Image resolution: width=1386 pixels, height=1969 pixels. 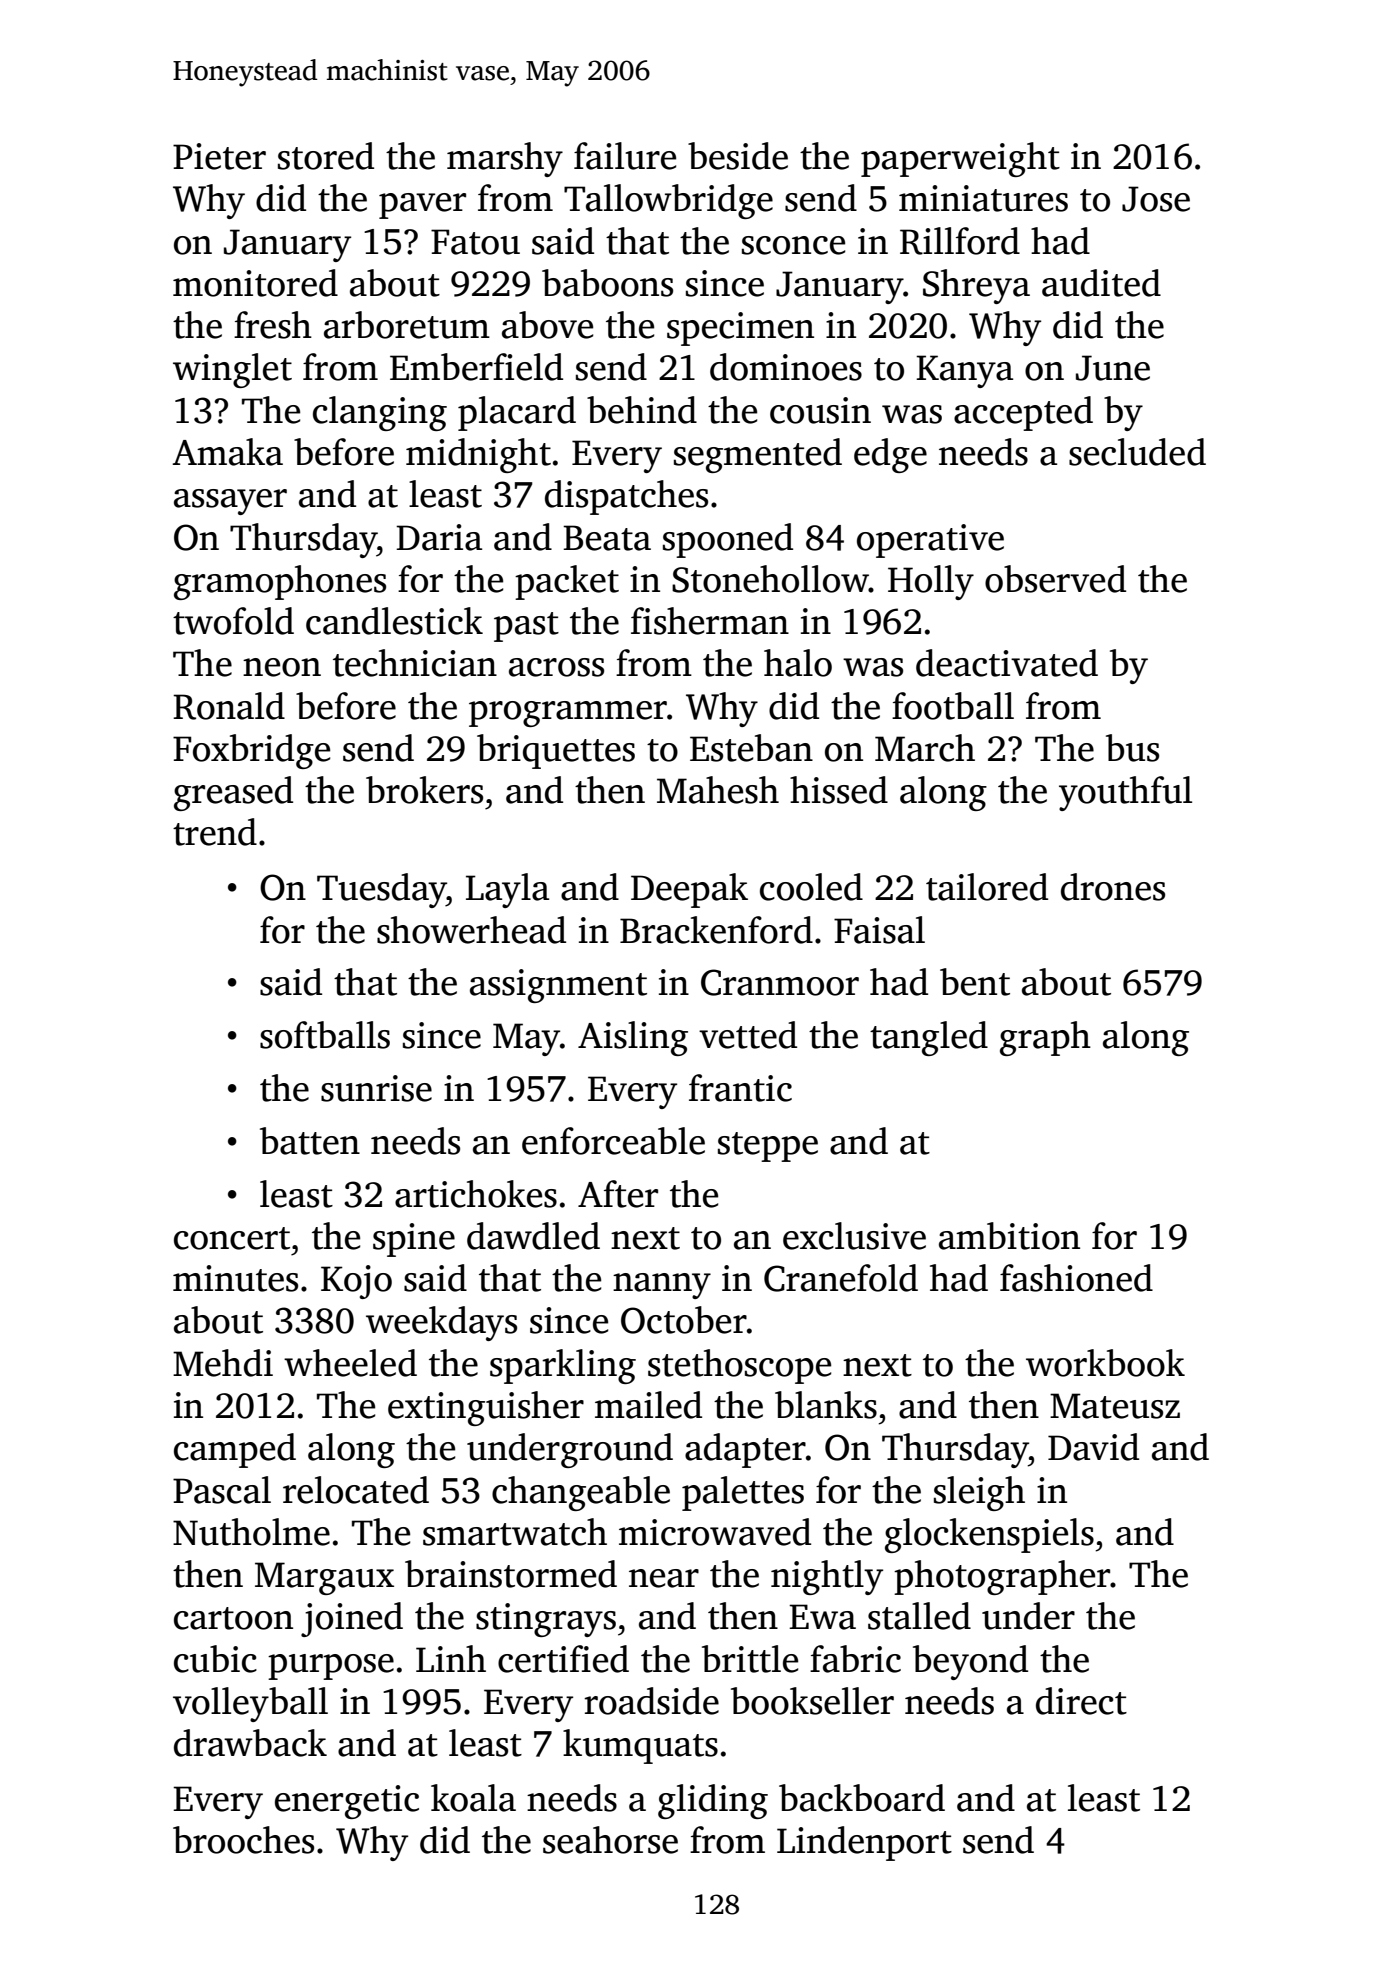 I want to click on youthful, so click(x=1125, y=793).
